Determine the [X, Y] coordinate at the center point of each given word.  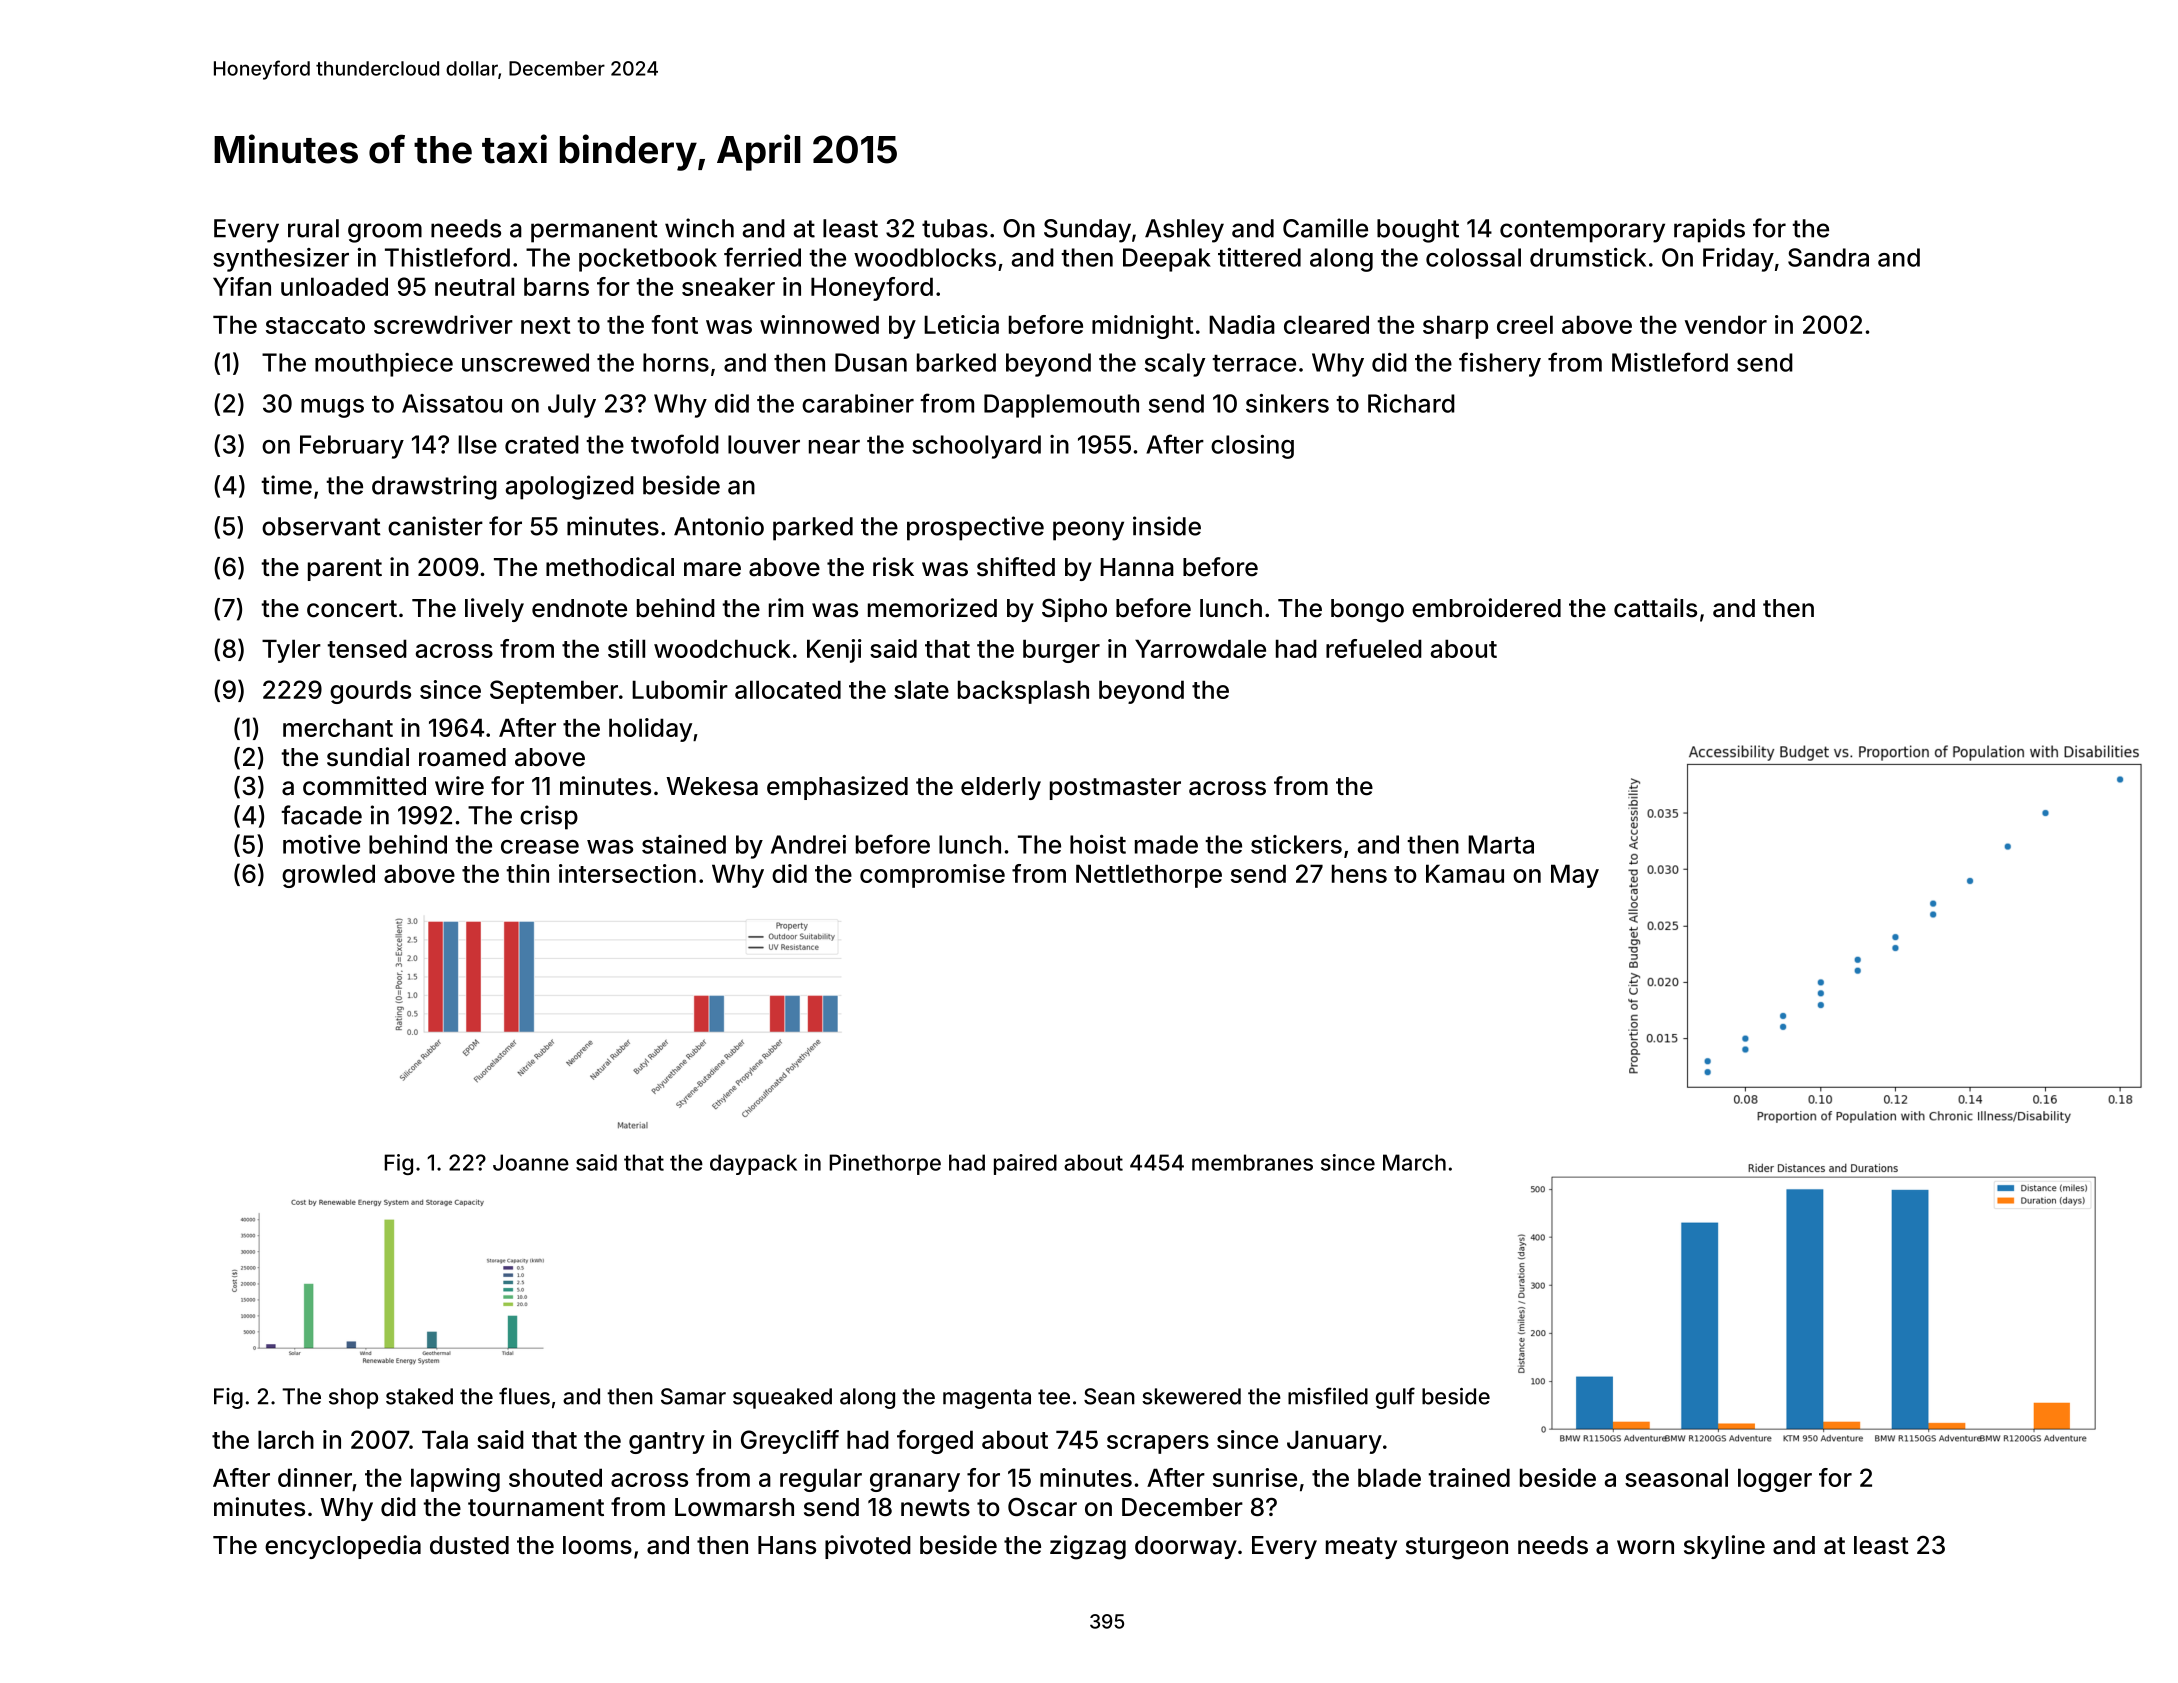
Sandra [1828, 257]
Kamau [1465, 873]
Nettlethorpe [1149, 876]
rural [313, 228]
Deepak [1167, 260]
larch [286, 1439]
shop [353, 1398]
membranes [1252, 1162]
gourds [370, 692]
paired [1025, 1164]
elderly [1001, 788]
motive [321, 844]
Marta [1501, 844]
